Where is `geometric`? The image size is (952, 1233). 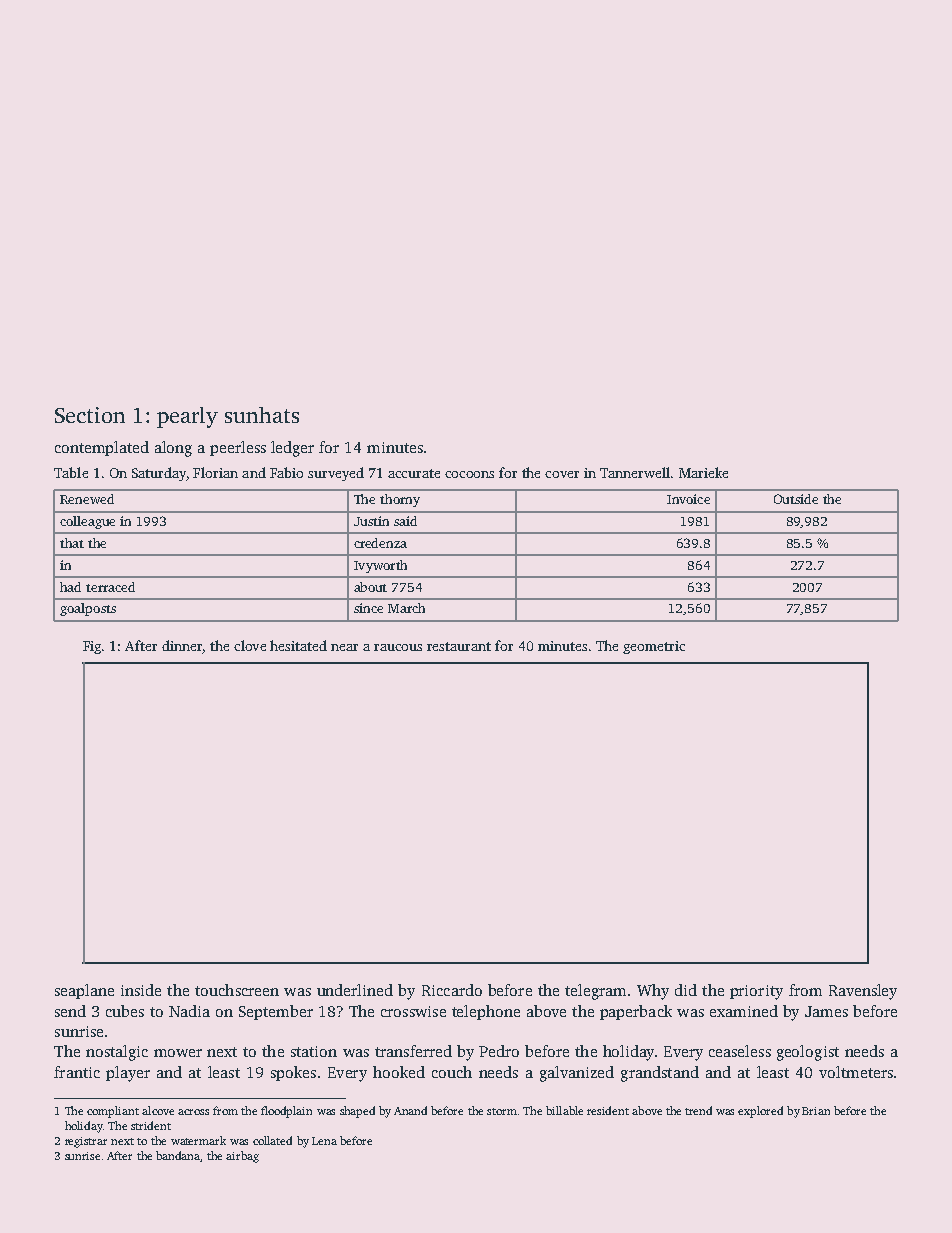
geometric is located at coordinates (654, 647).
